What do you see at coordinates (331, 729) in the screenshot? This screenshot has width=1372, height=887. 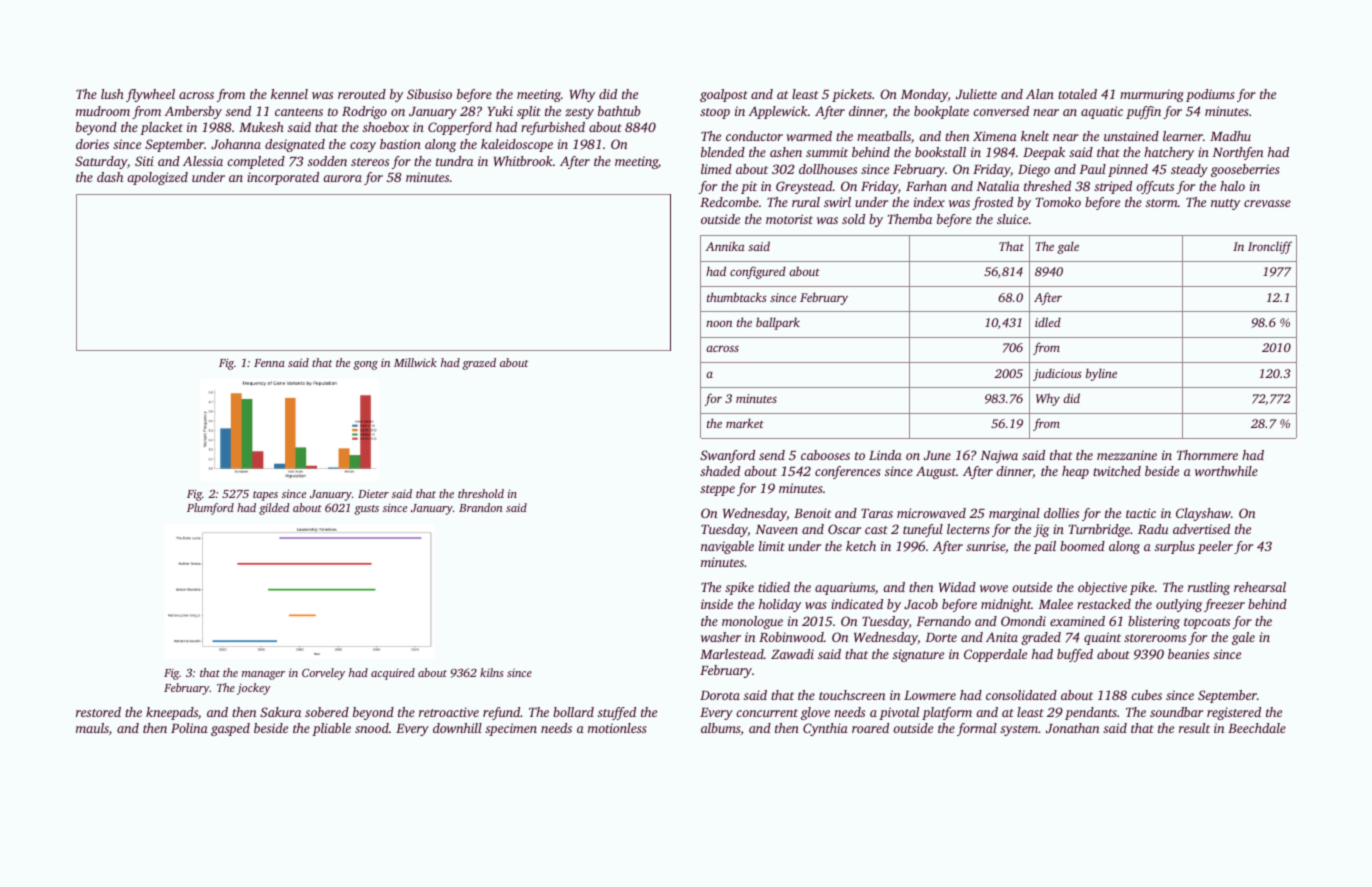 I see `pliable` at bounding box center [331, 729].
